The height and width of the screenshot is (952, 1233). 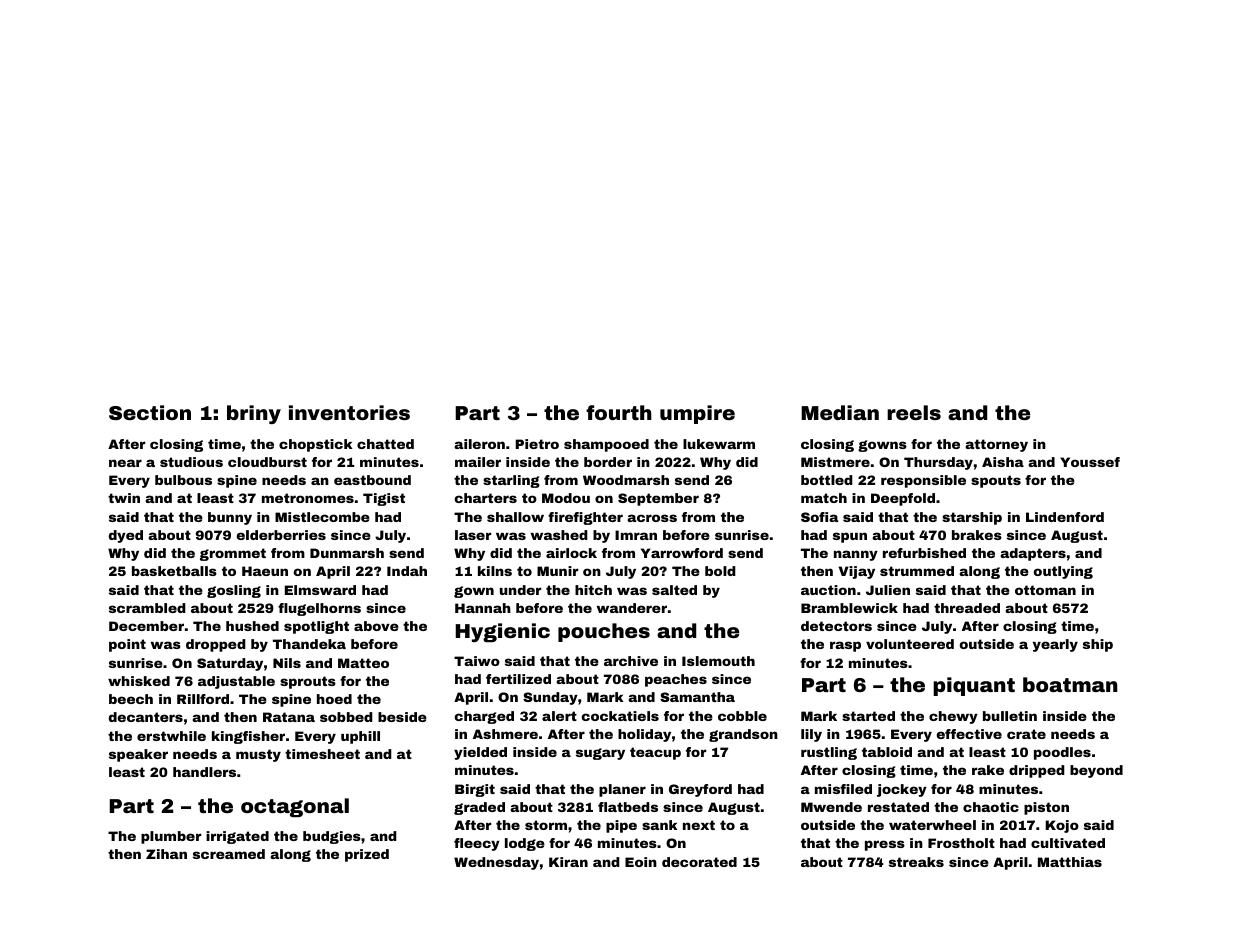 I want to click on reels, so click(x=914, y=412).
